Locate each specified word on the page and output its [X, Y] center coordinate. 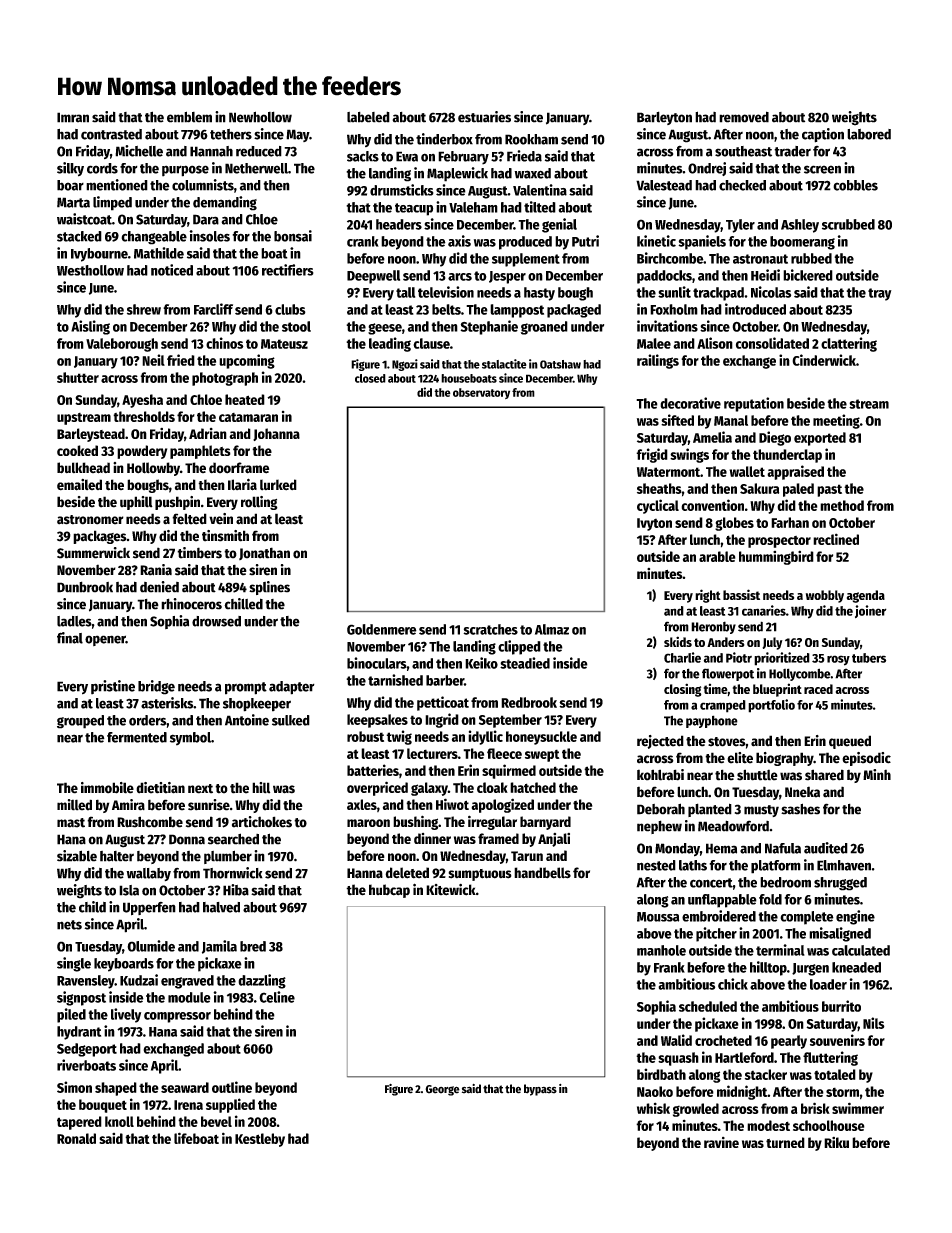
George [442, 1090]
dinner [432, 838]
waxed [532, 173]
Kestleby [260, 1140]
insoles [209, 236]
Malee [654, 343]
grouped [80, 722]
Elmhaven [844, 865]
